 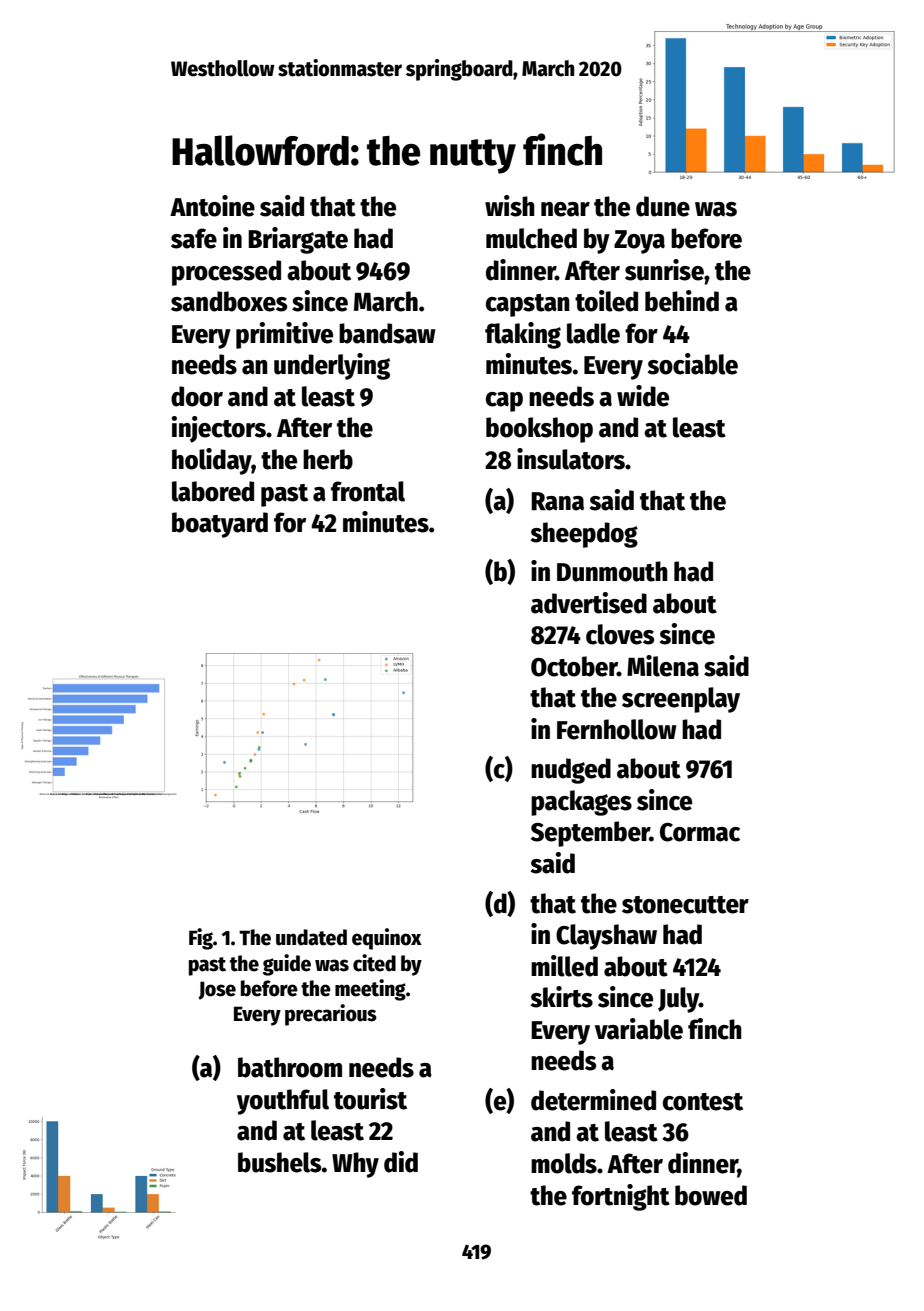 I want to click on dune, so click(x=663, y=206).
